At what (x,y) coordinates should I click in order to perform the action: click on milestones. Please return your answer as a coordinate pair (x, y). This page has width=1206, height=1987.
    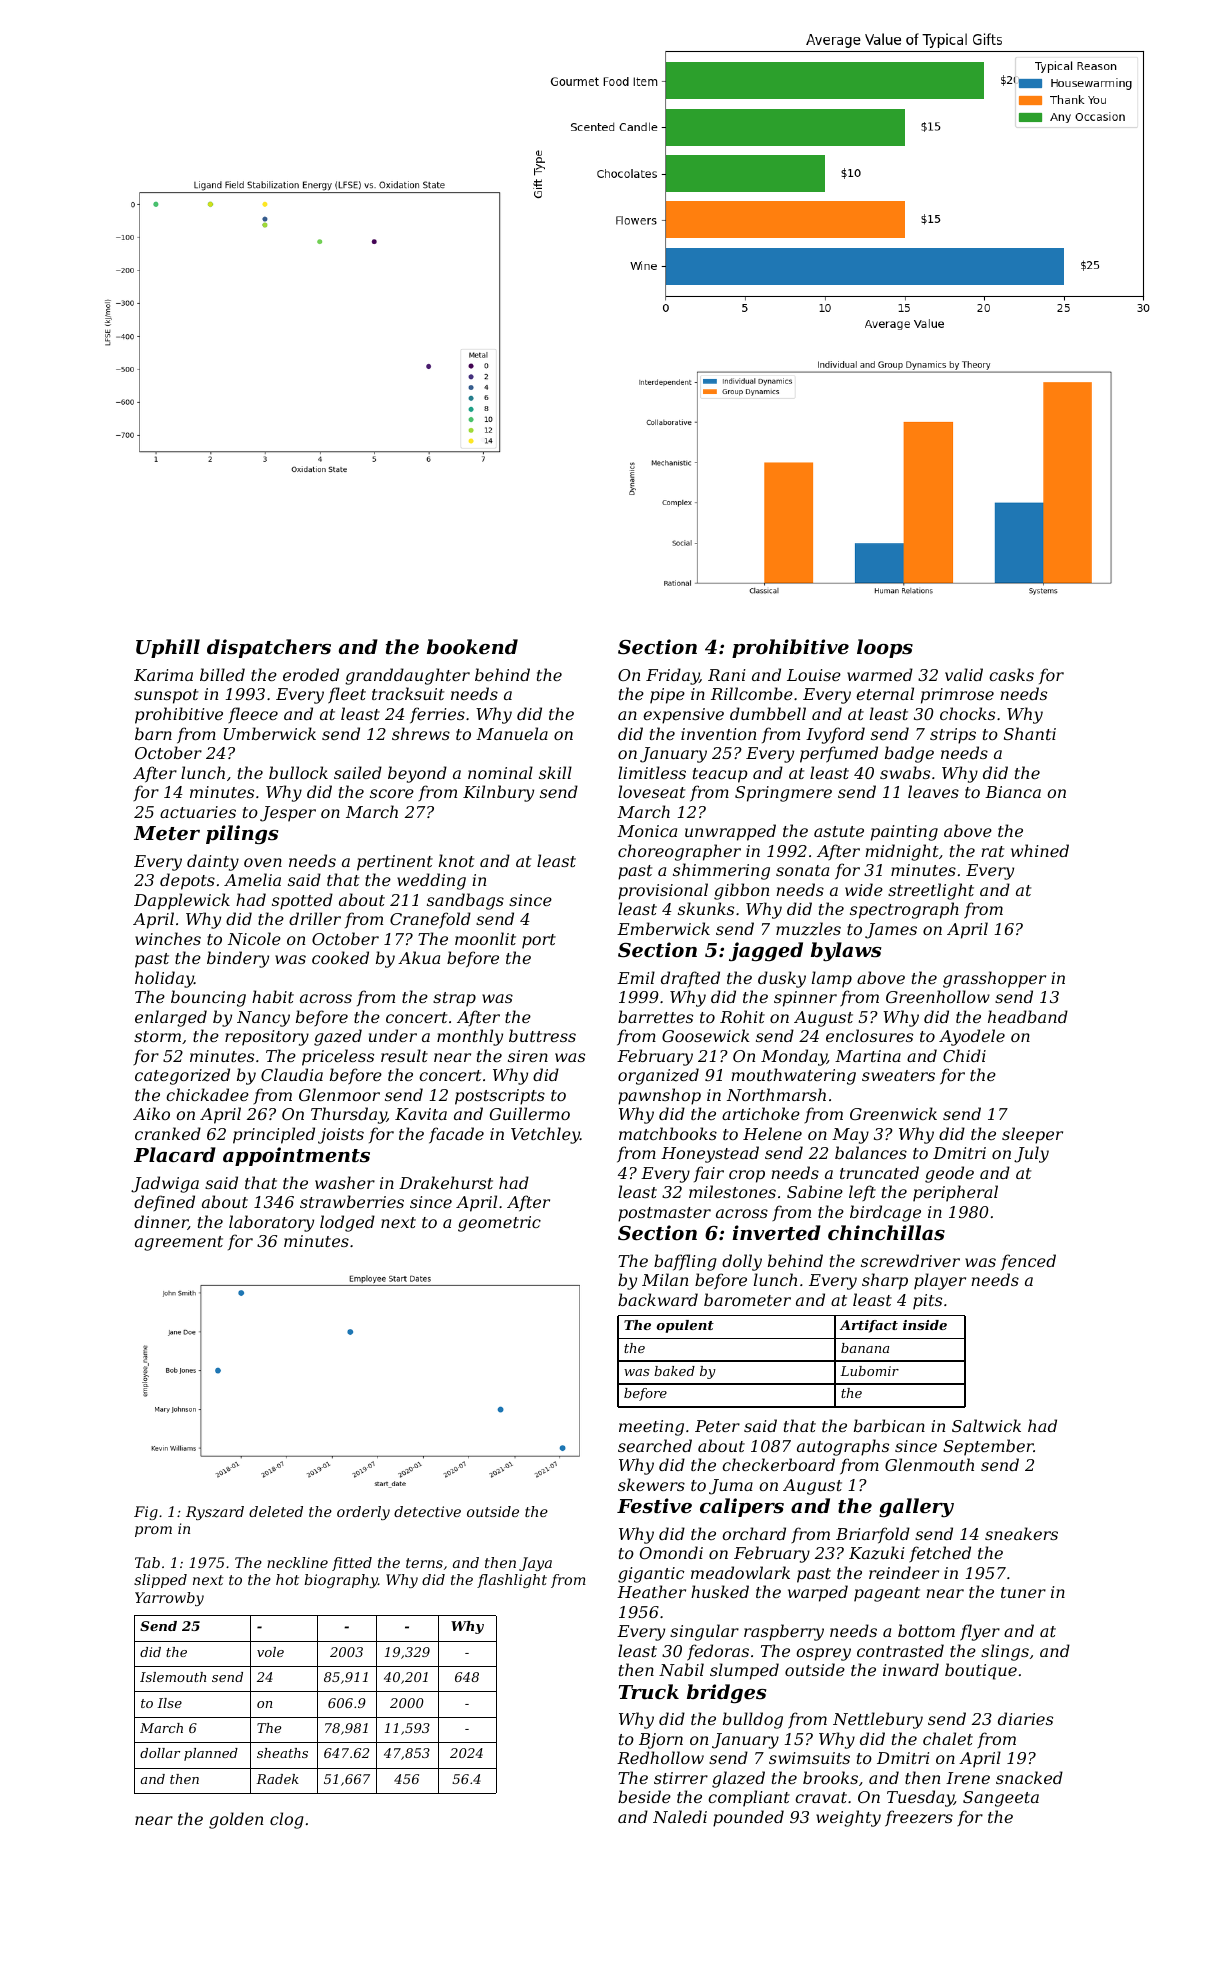
    Looking at the image, I should click on (732, 1191).
